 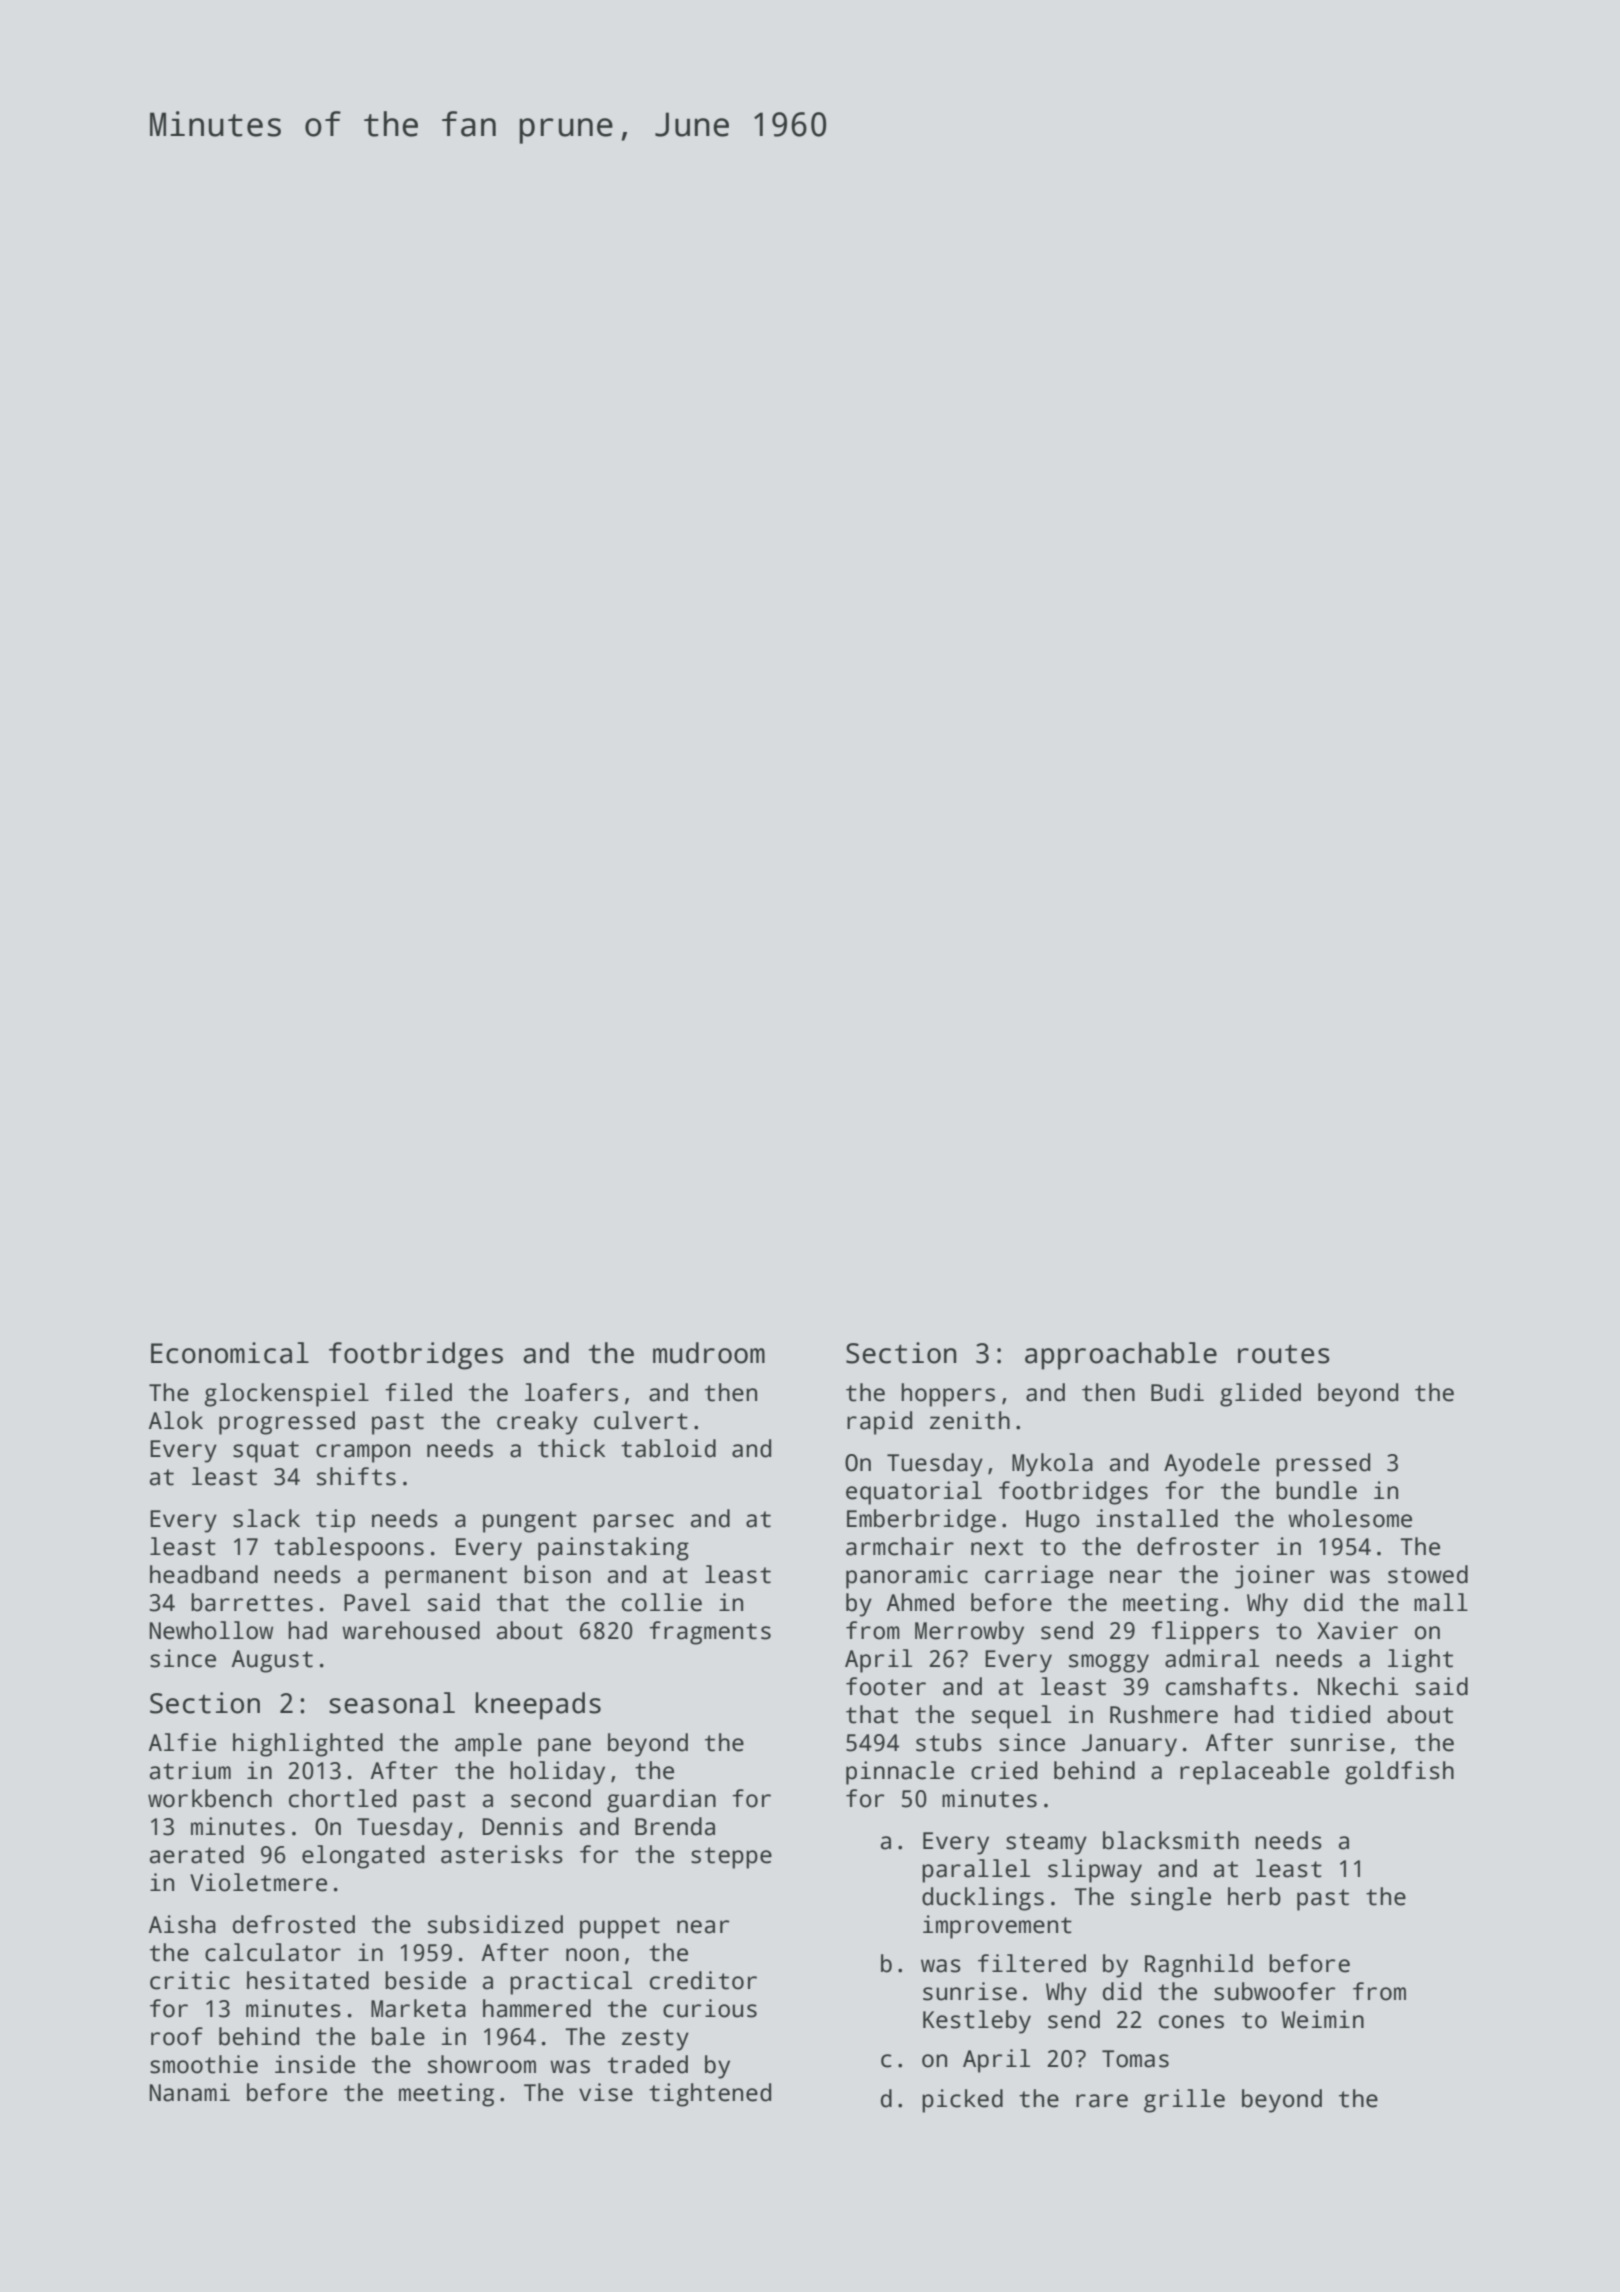 I want to click on mudroom, so click(x=709, y=1353).
